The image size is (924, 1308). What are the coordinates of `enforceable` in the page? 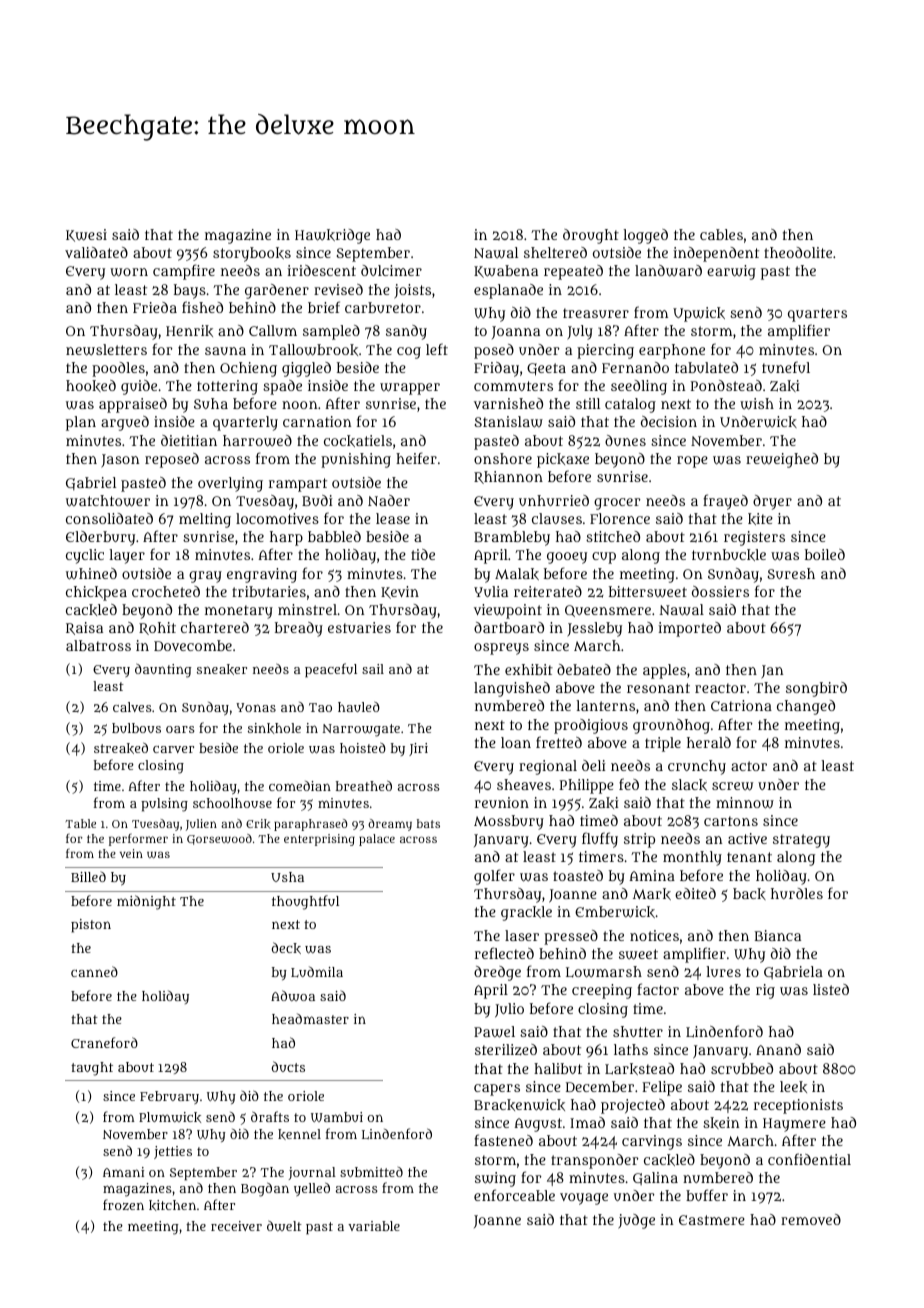 It's located at (514, 1195).
